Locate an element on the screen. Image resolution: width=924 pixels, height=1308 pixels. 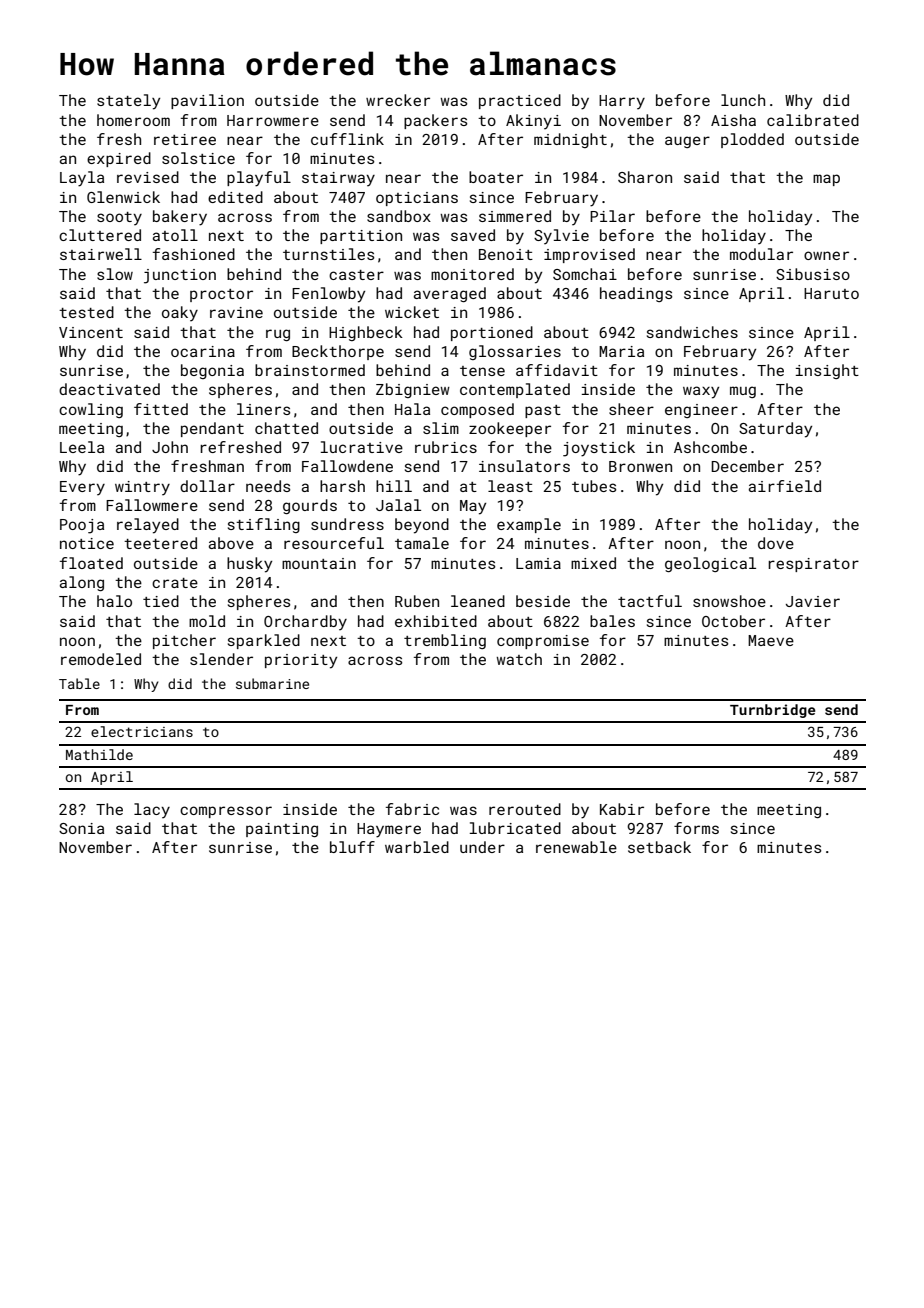
geological is located at coordinates (710, 564).
